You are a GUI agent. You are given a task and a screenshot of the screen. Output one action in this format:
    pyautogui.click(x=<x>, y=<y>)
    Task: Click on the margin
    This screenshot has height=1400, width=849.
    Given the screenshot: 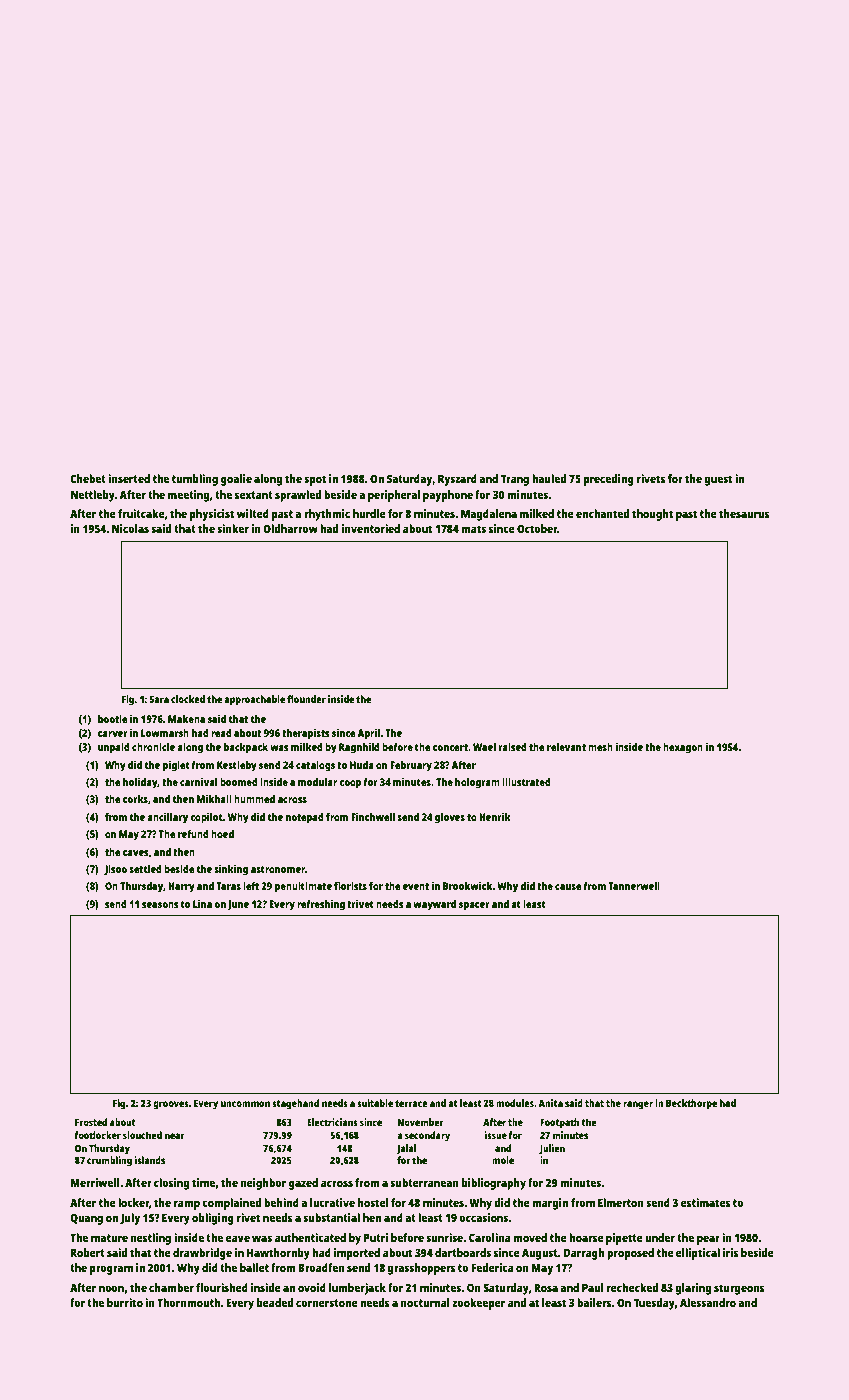 What is the action you would take?
    pyautogui.click(x=550, y=1204)
